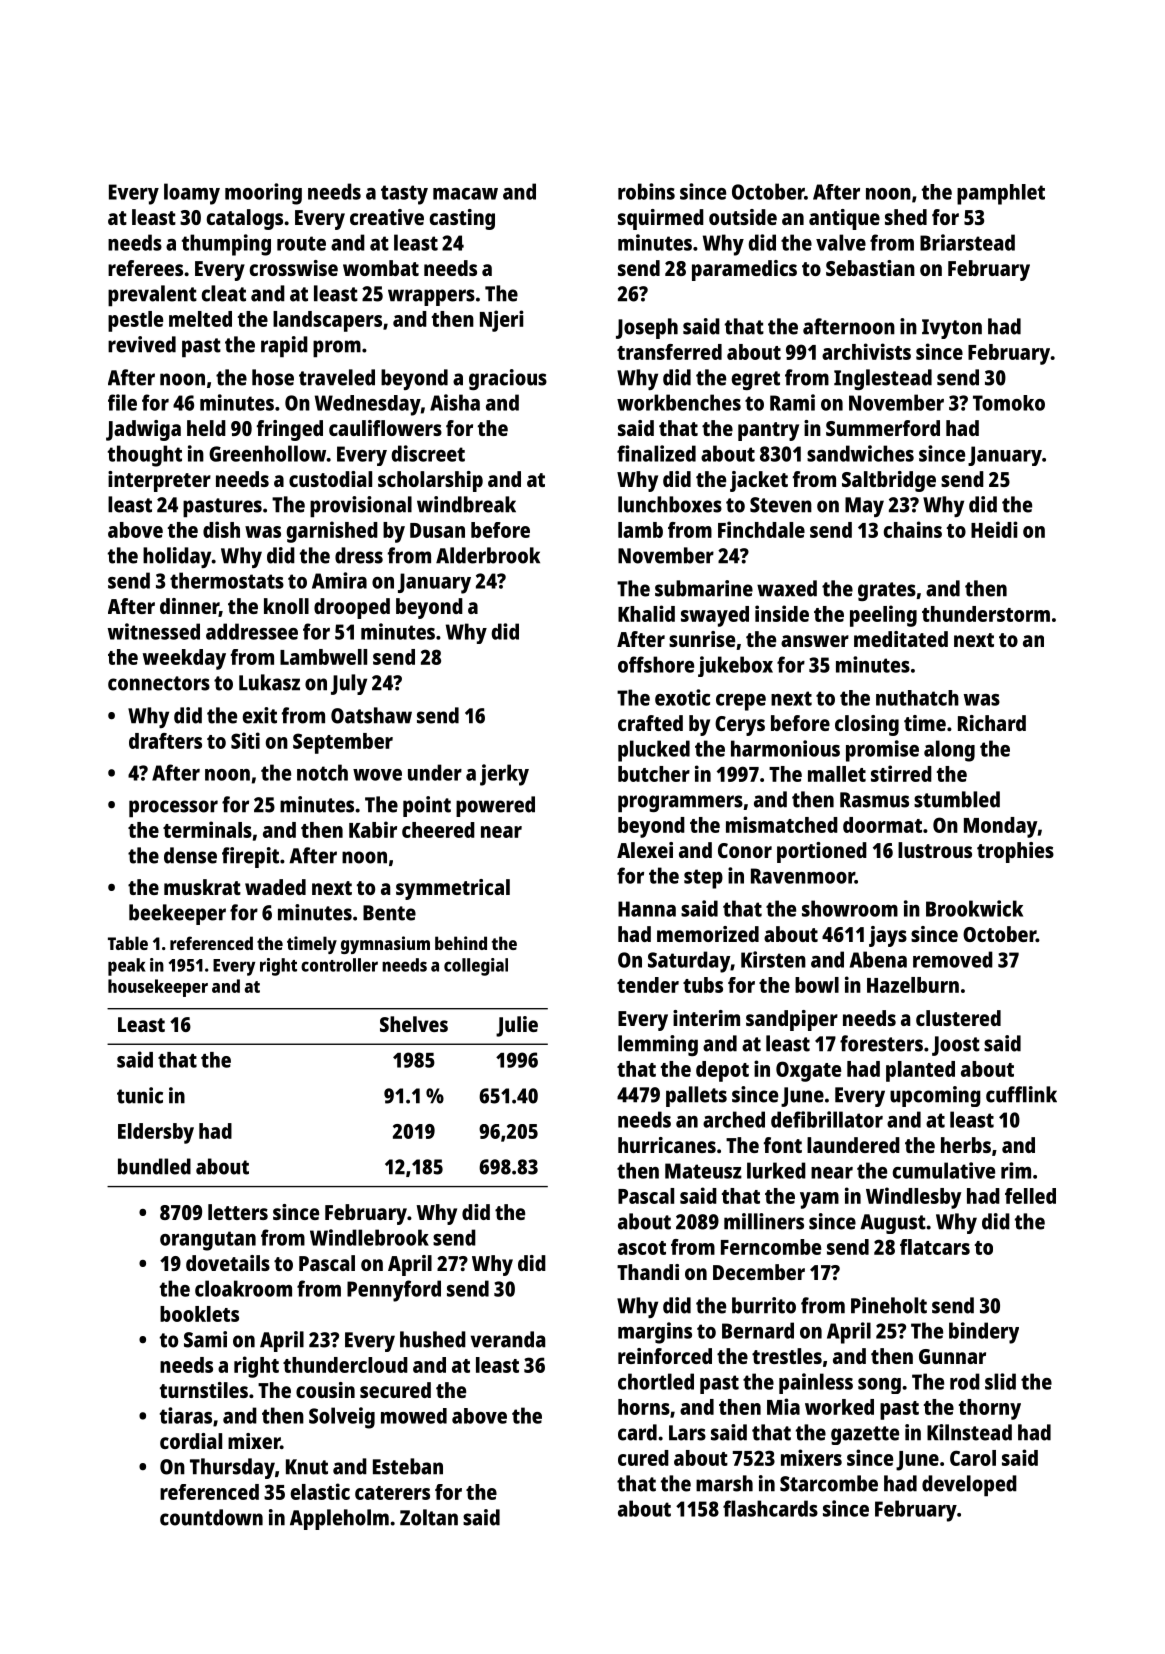  Describe the element at coordinates (1001, 194) in the page. I see `pamphlet` at that location.
